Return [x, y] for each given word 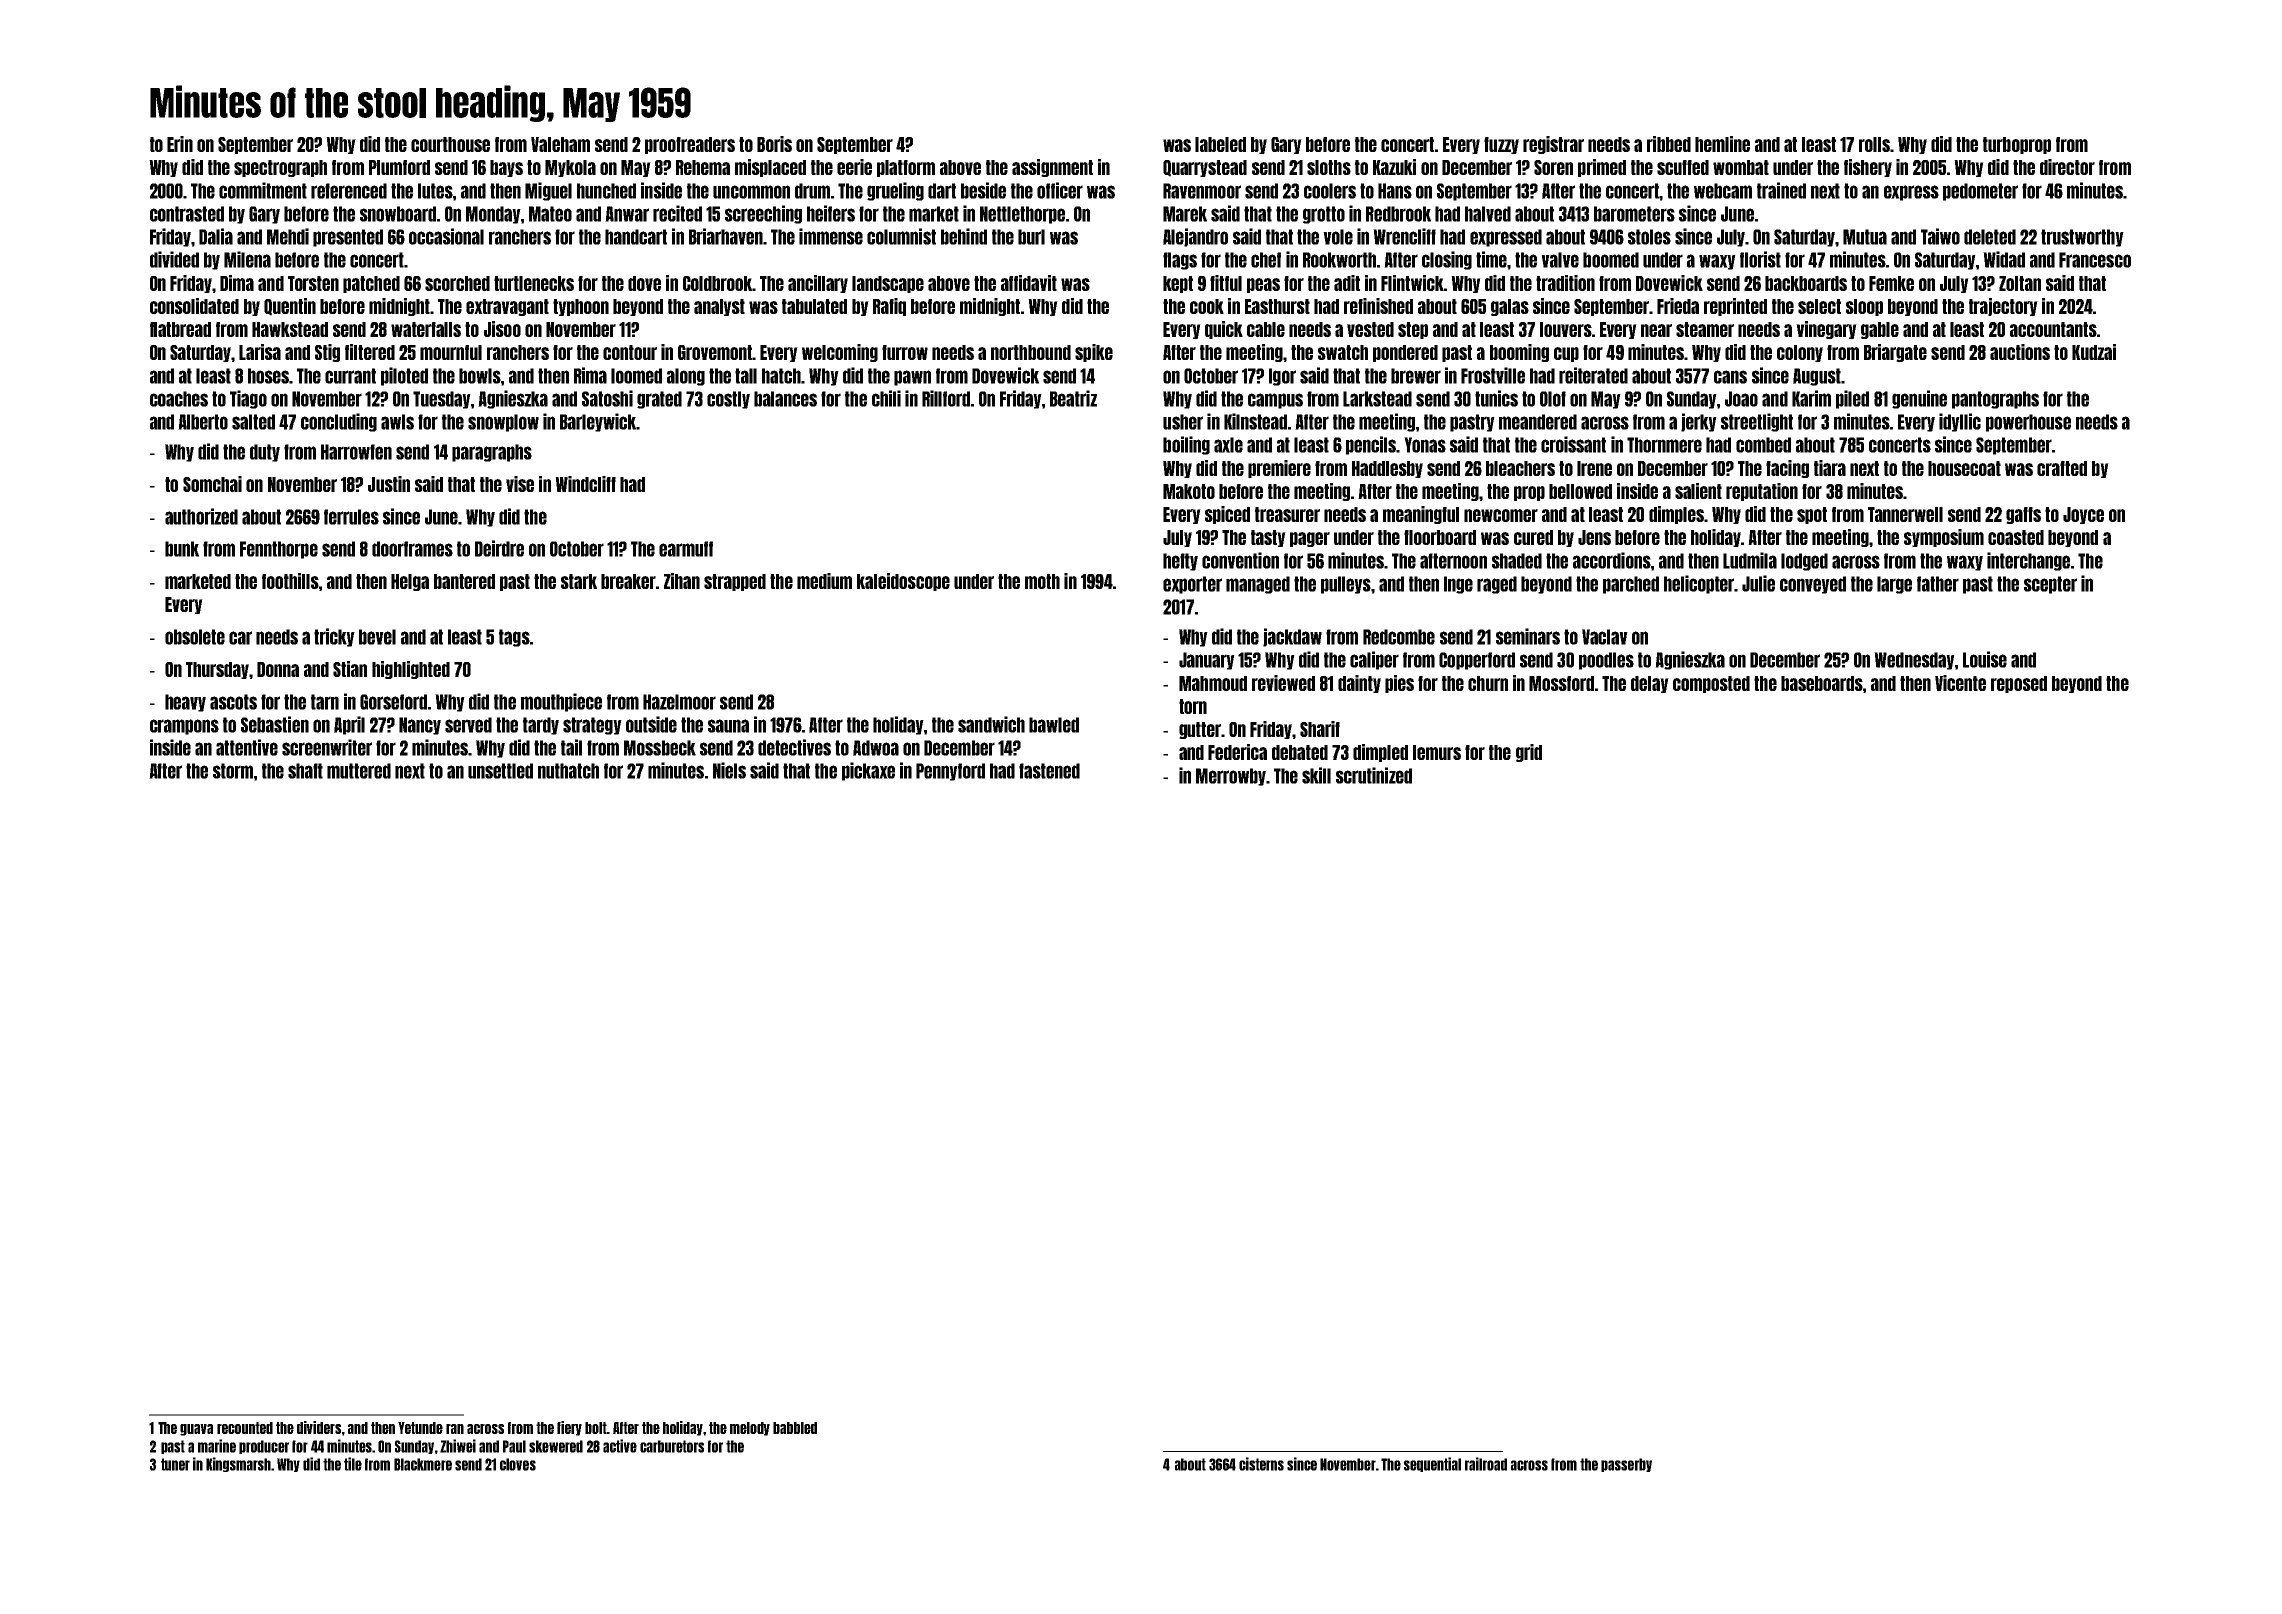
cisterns [1261, 1464]
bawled [1054, 725]
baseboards [1822, 683]
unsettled [500, 771]
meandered [1538, 422]
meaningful [1421, 515]
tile [353, 1464]
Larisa [260, 352]
